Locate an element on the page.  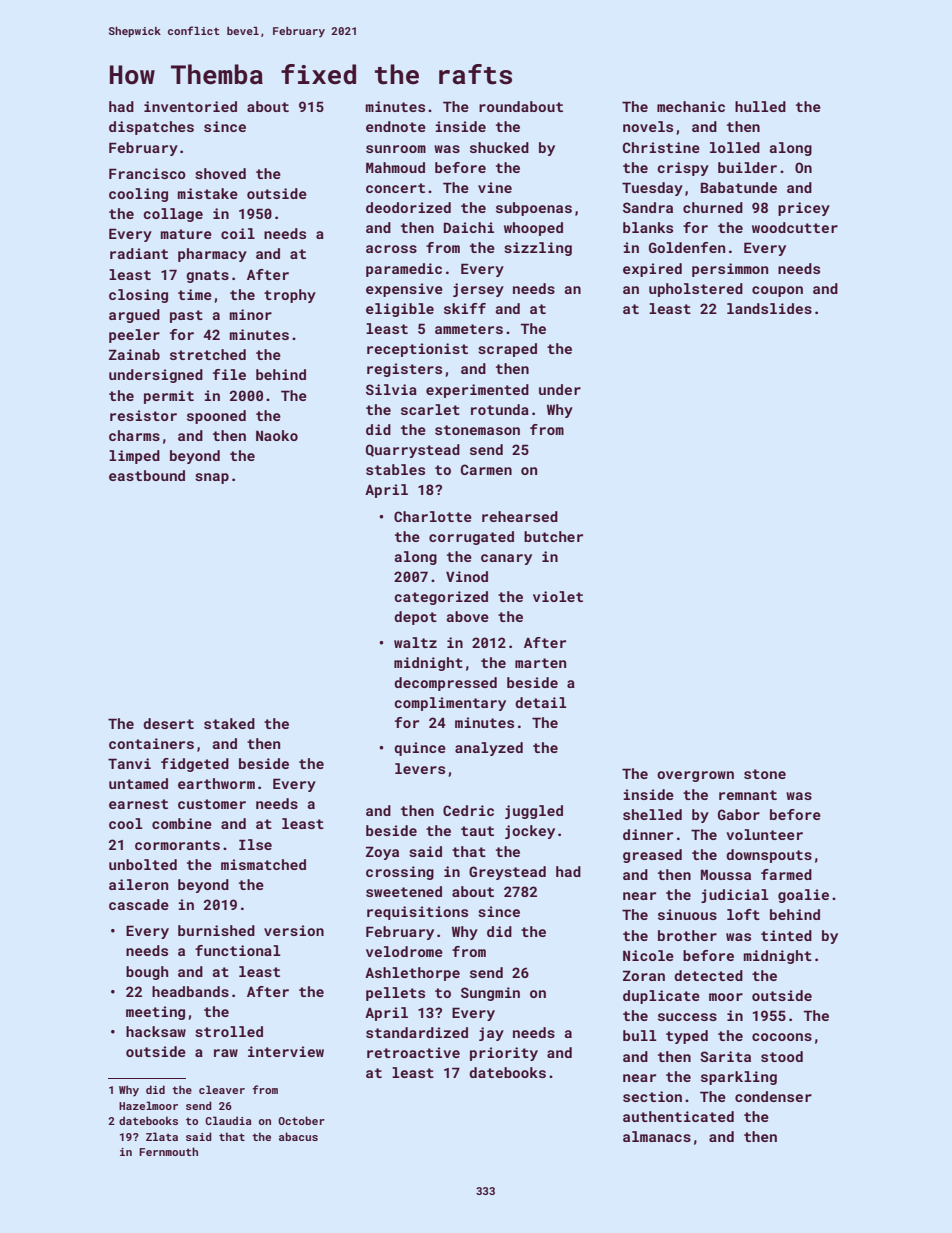
novels is located at coordinates (648, 126).
